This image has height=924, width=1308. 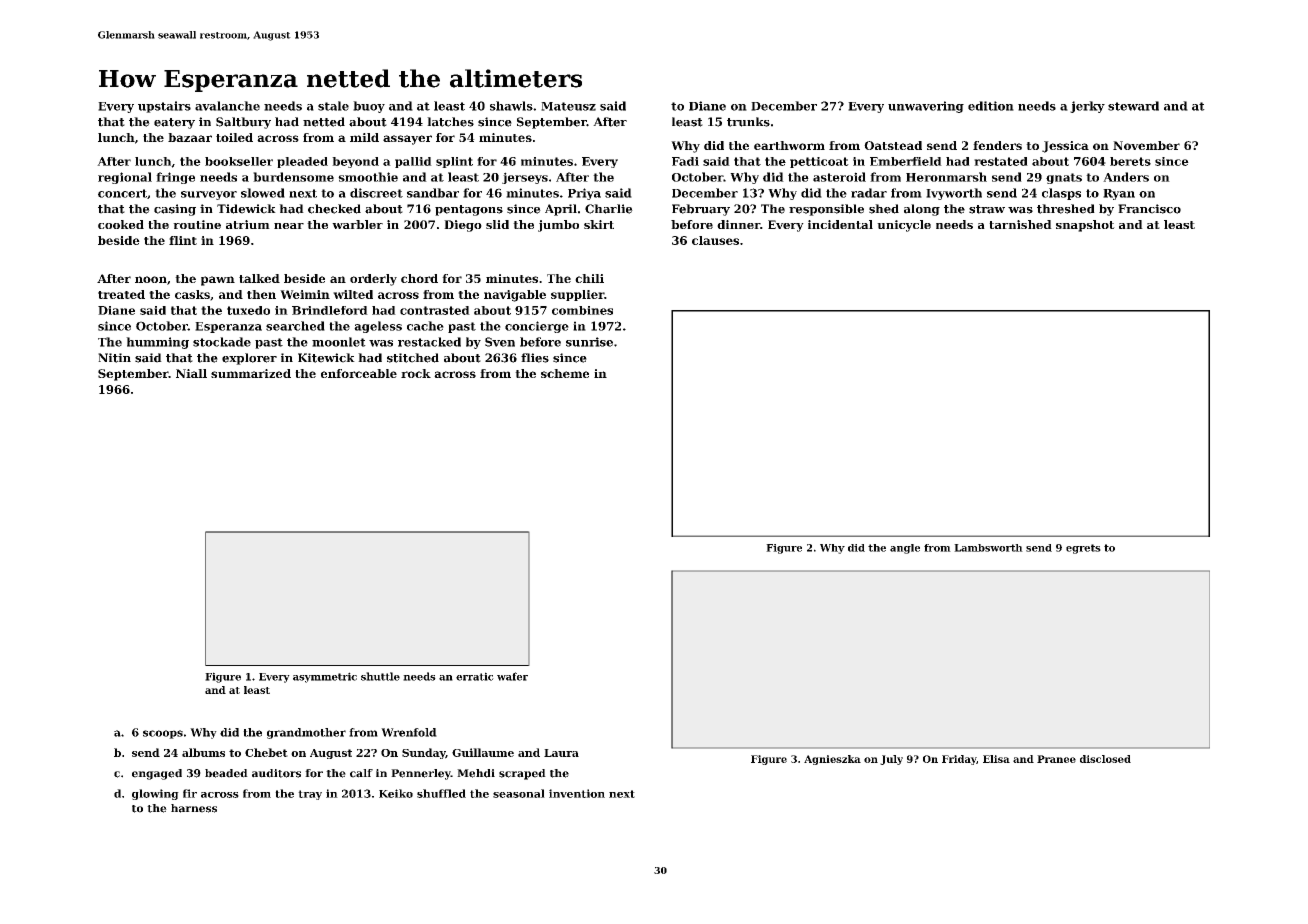 What do you see at coordinates (266, 752) in the image?
I see `Chebet` at bounding box center [266, 752].
